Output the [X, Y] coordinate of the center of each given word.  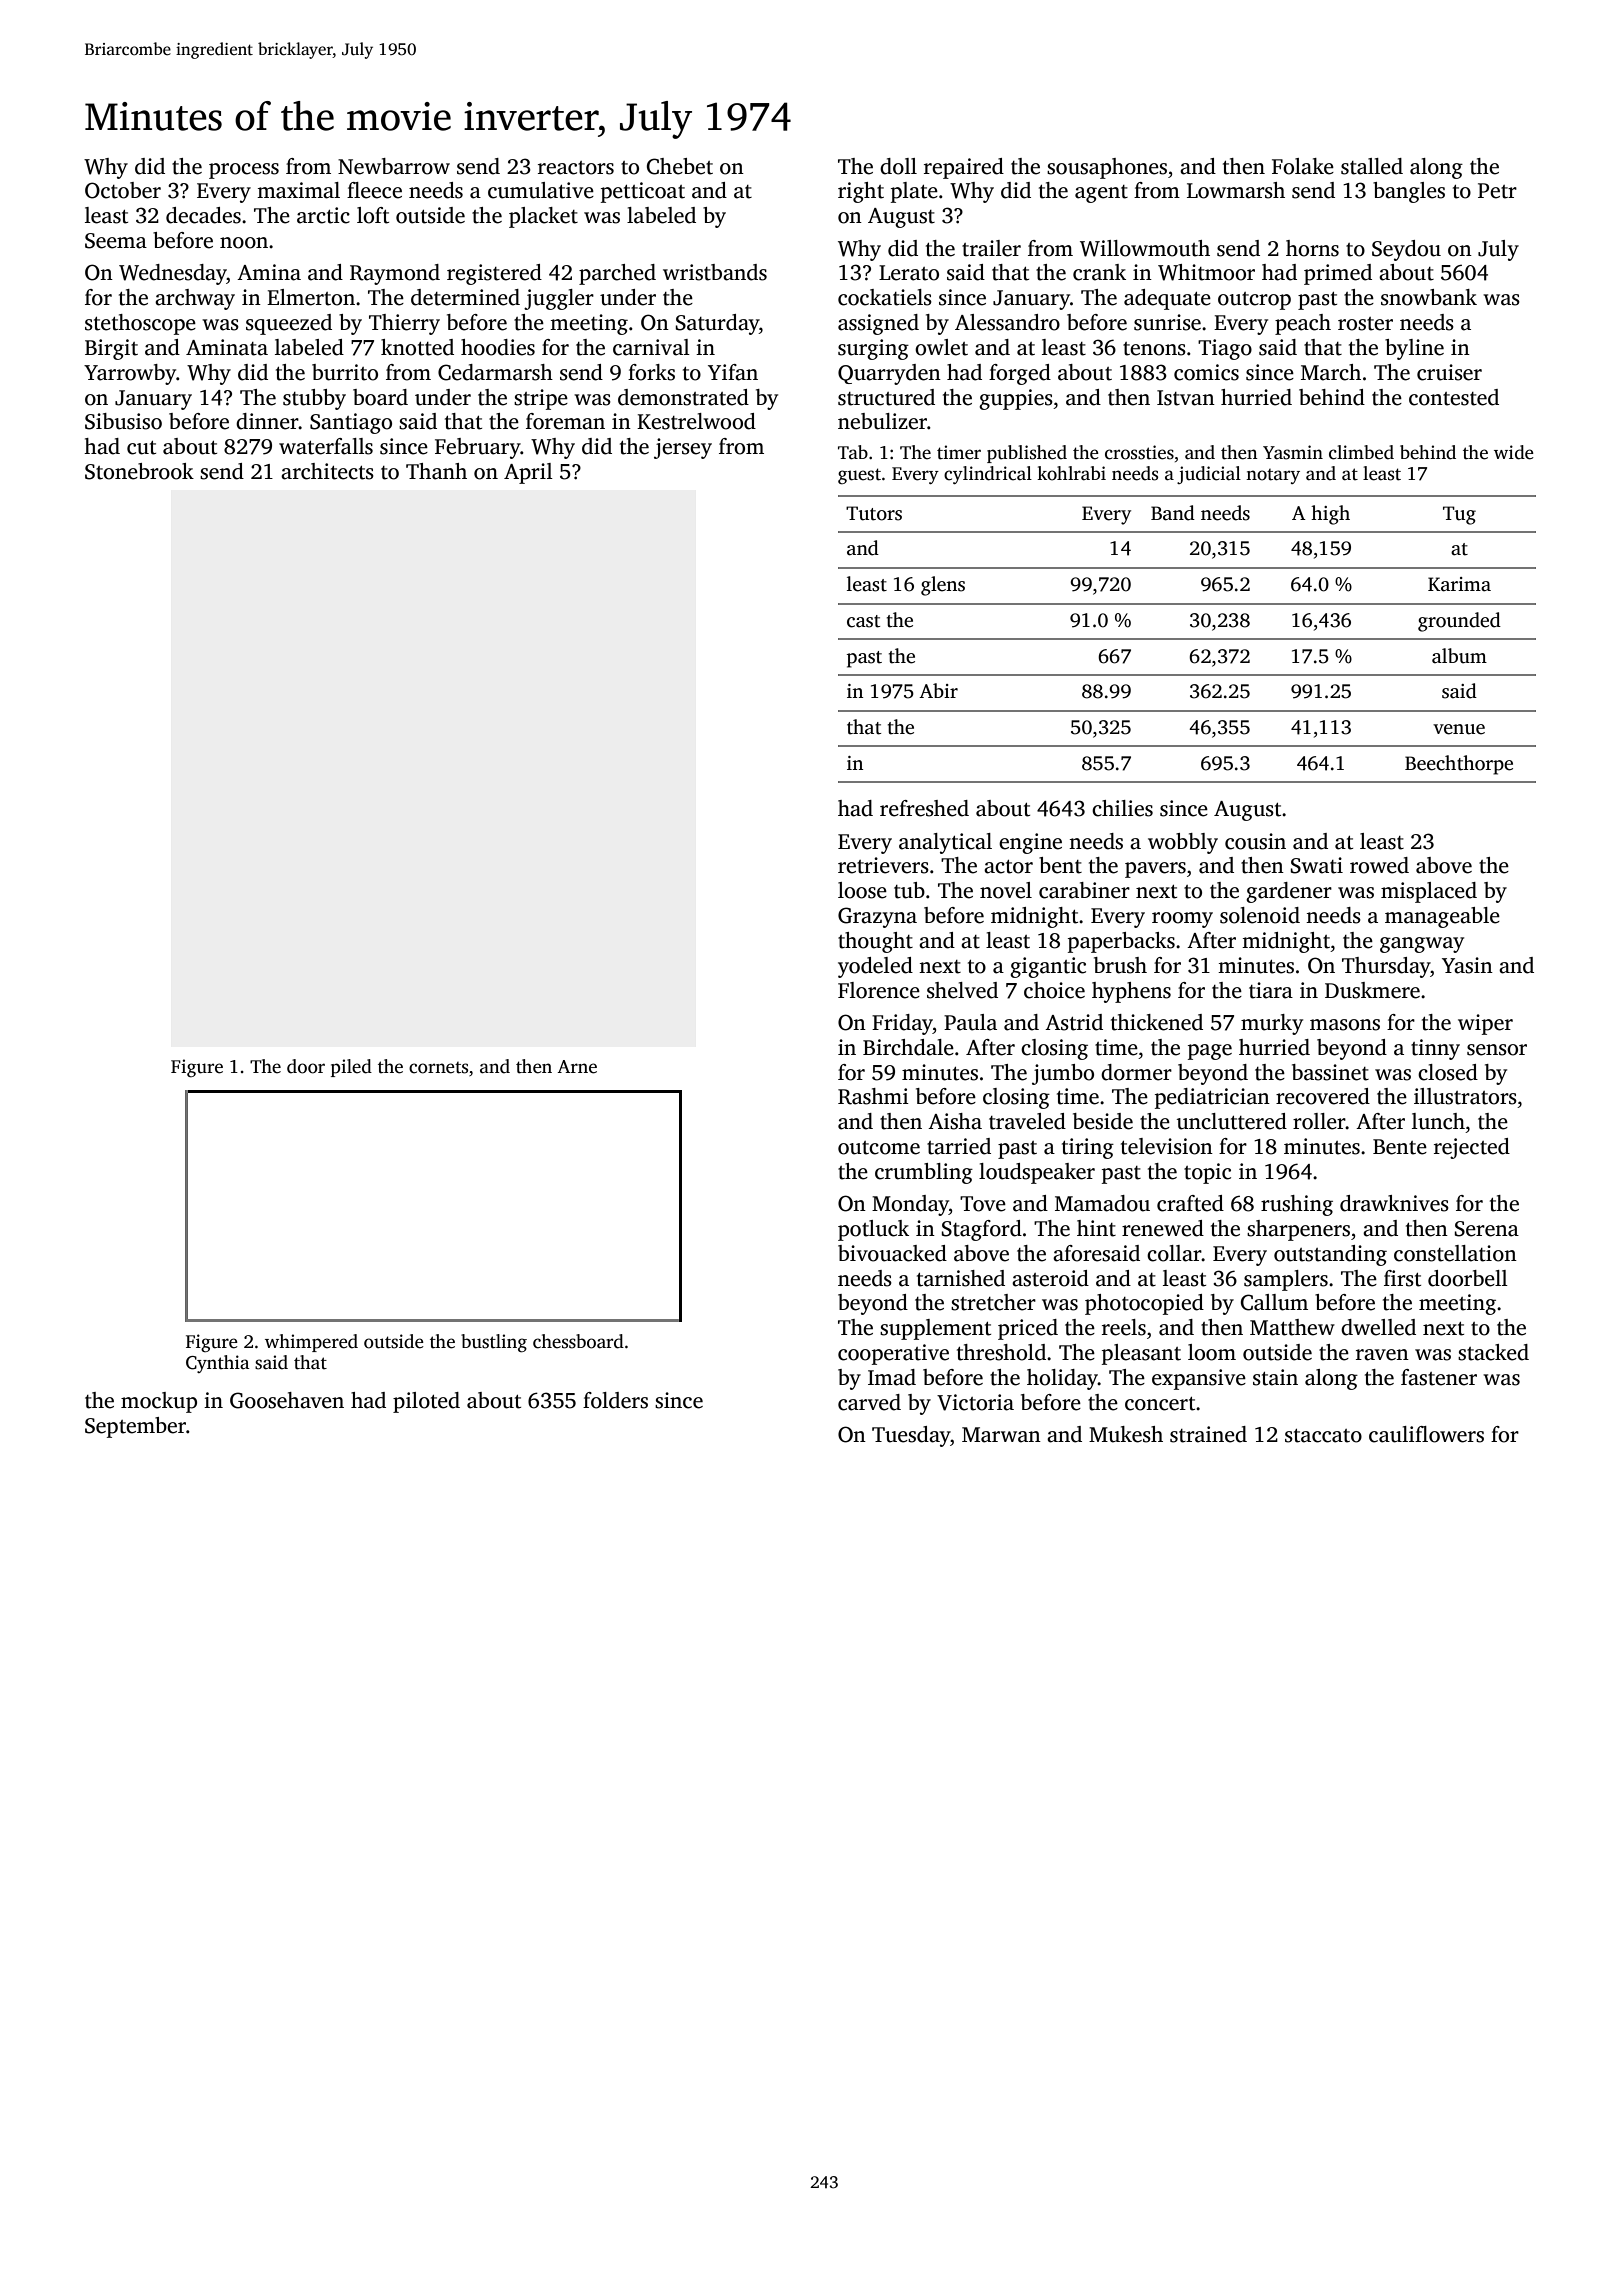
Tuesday [911, 1436]
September [135, 1427]
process [244, 171]
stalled [1372, 166]
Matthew [1292, 1327]
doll [898, 166]
